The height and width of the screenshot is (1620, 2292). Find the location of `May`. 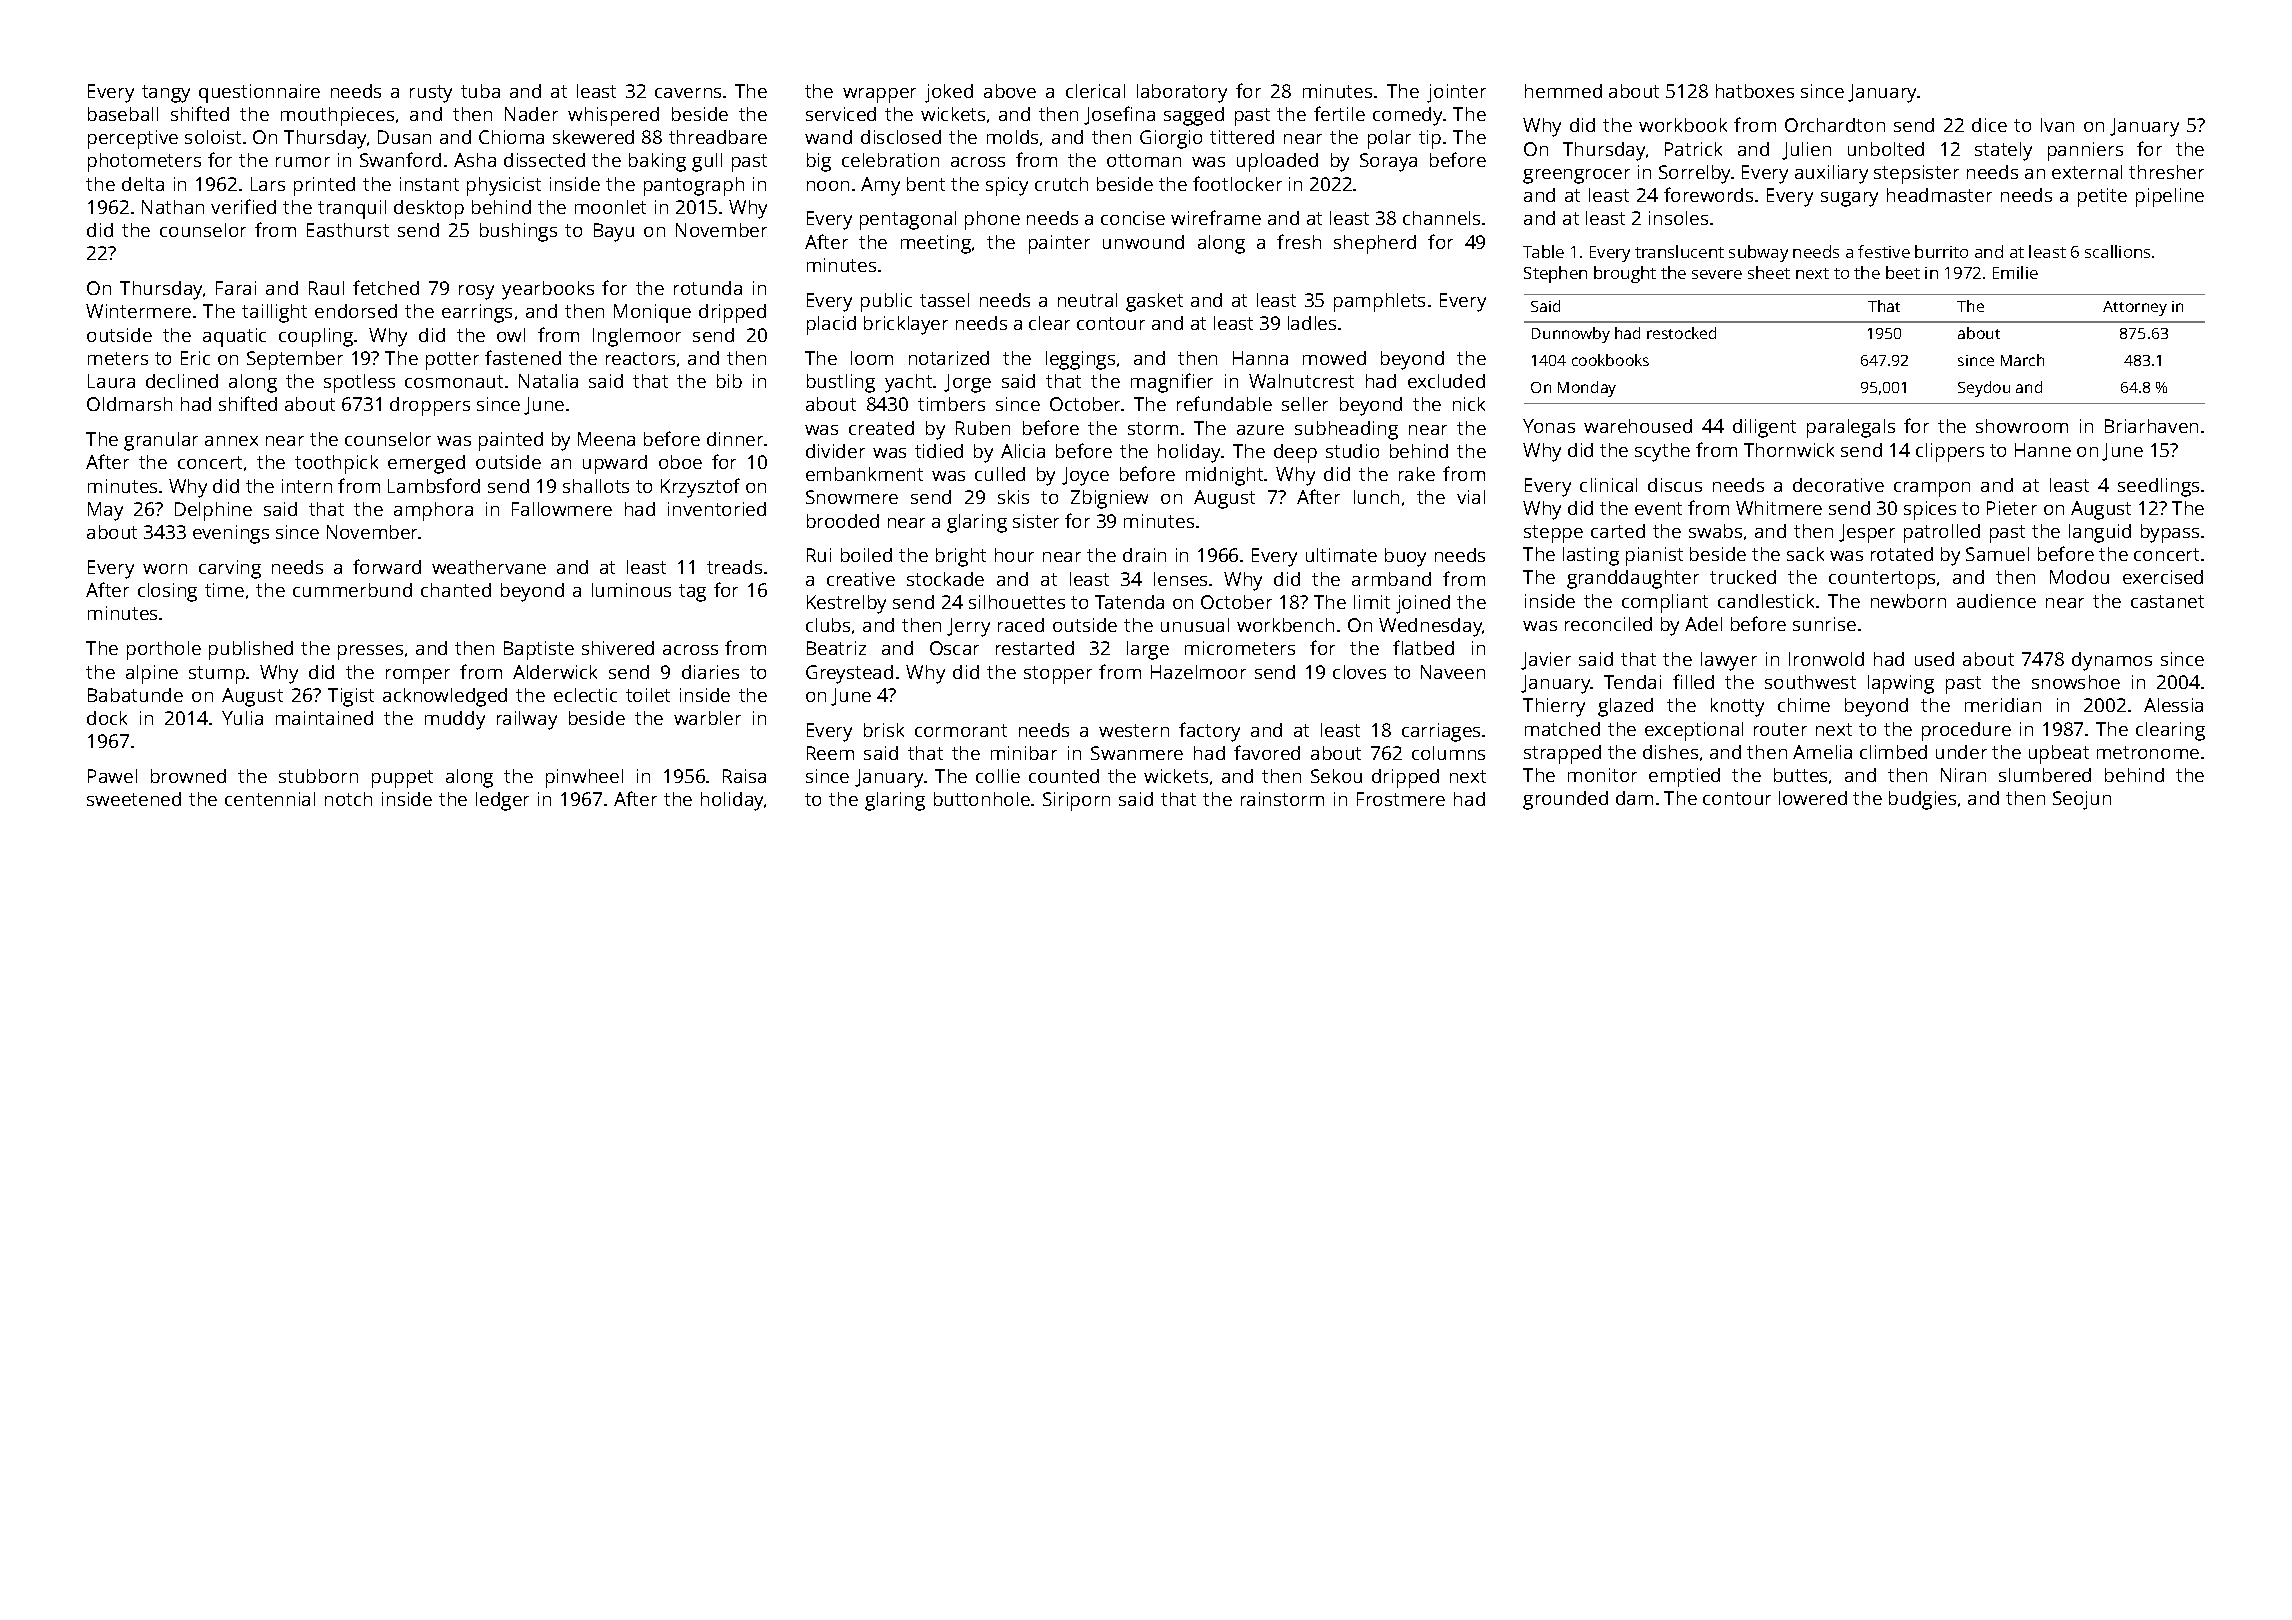

May is located at coordinates (105, 511).
